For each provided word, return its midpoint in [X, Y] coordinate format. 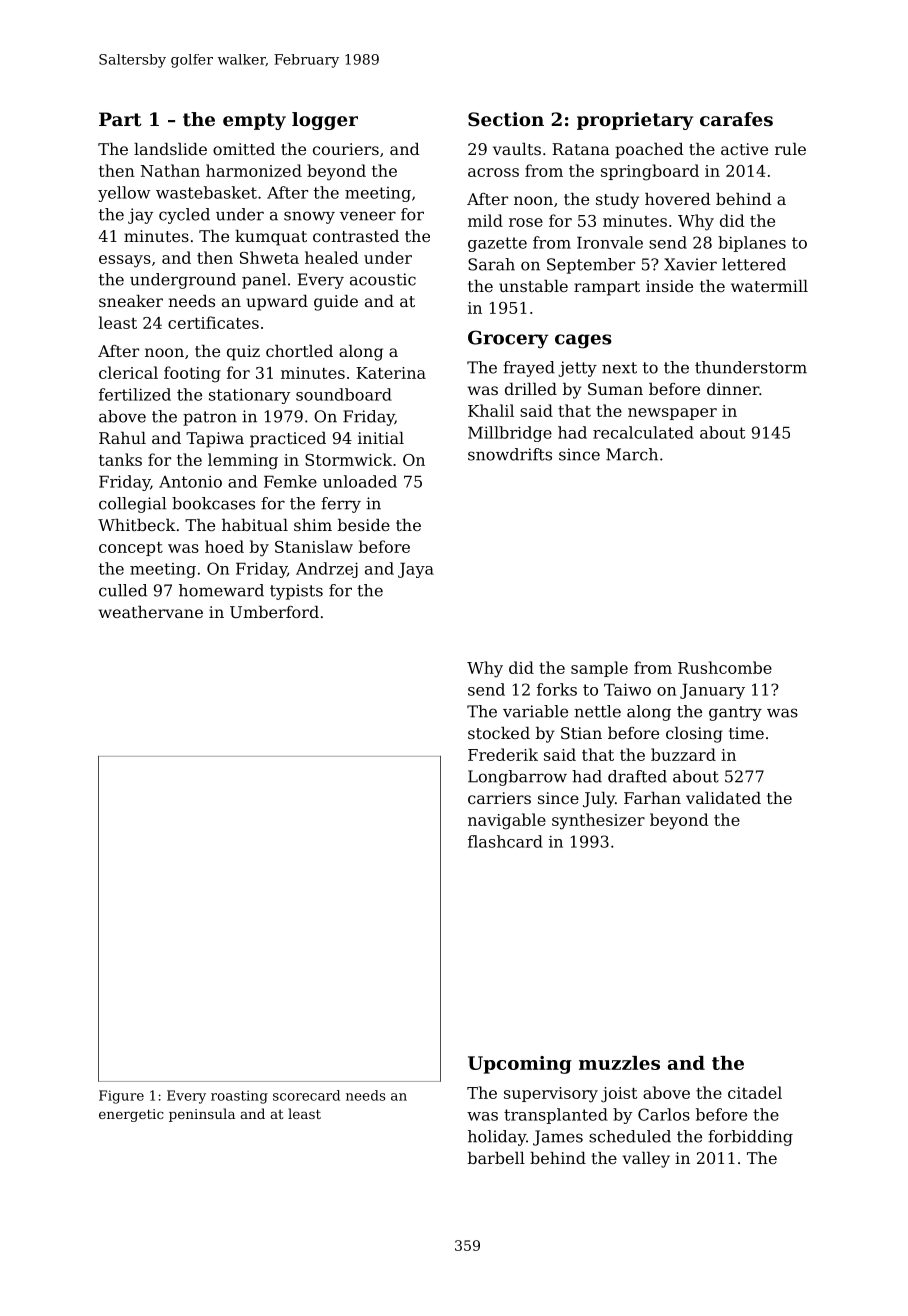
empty [254, 121]
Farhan [652, 798]
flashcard [505, 841]
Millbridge [510, 434]
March [632, 454]
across [493, 172]
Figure [121, 1097]
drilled [531, 389]
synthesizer [598, 821]
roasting [239, 1097]
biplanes [752, 244]
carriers [499, 798]
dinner [733, 389]
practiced [288, 440]
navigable [507, 821]
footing [192, 374]
